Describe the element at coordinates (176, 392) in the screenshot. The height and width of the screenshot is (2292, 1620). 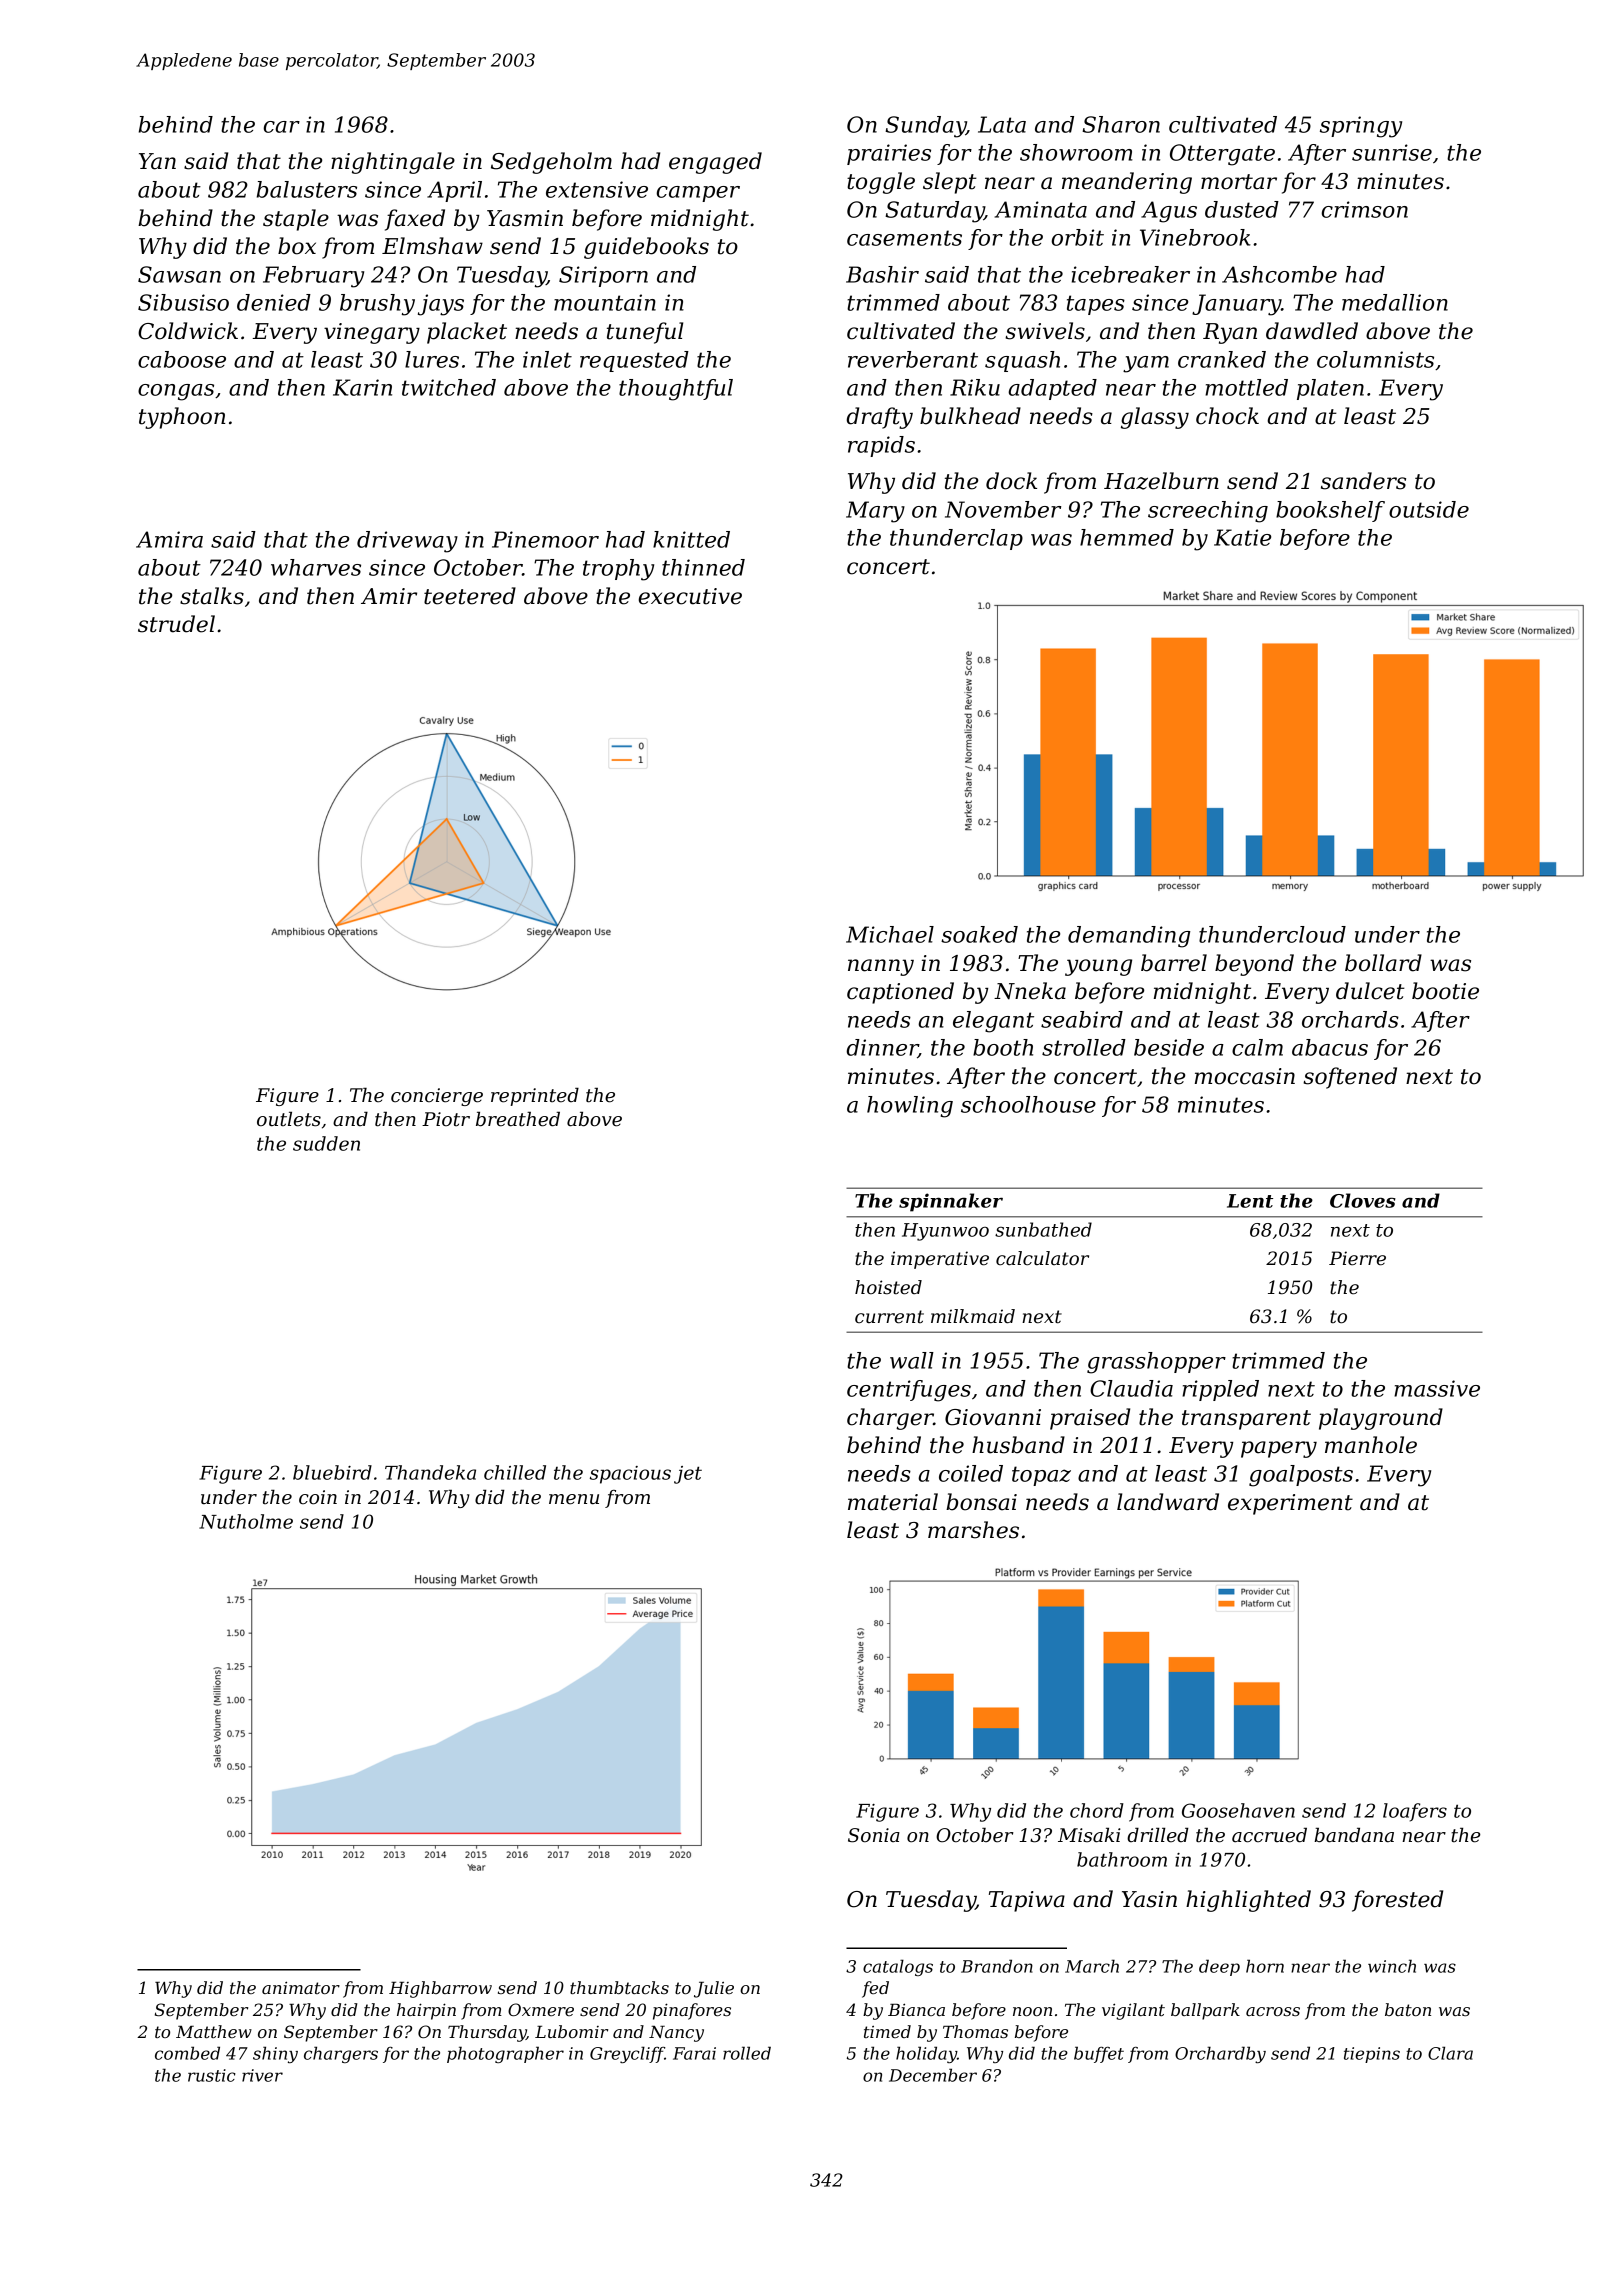
I see `congas` at that location.
